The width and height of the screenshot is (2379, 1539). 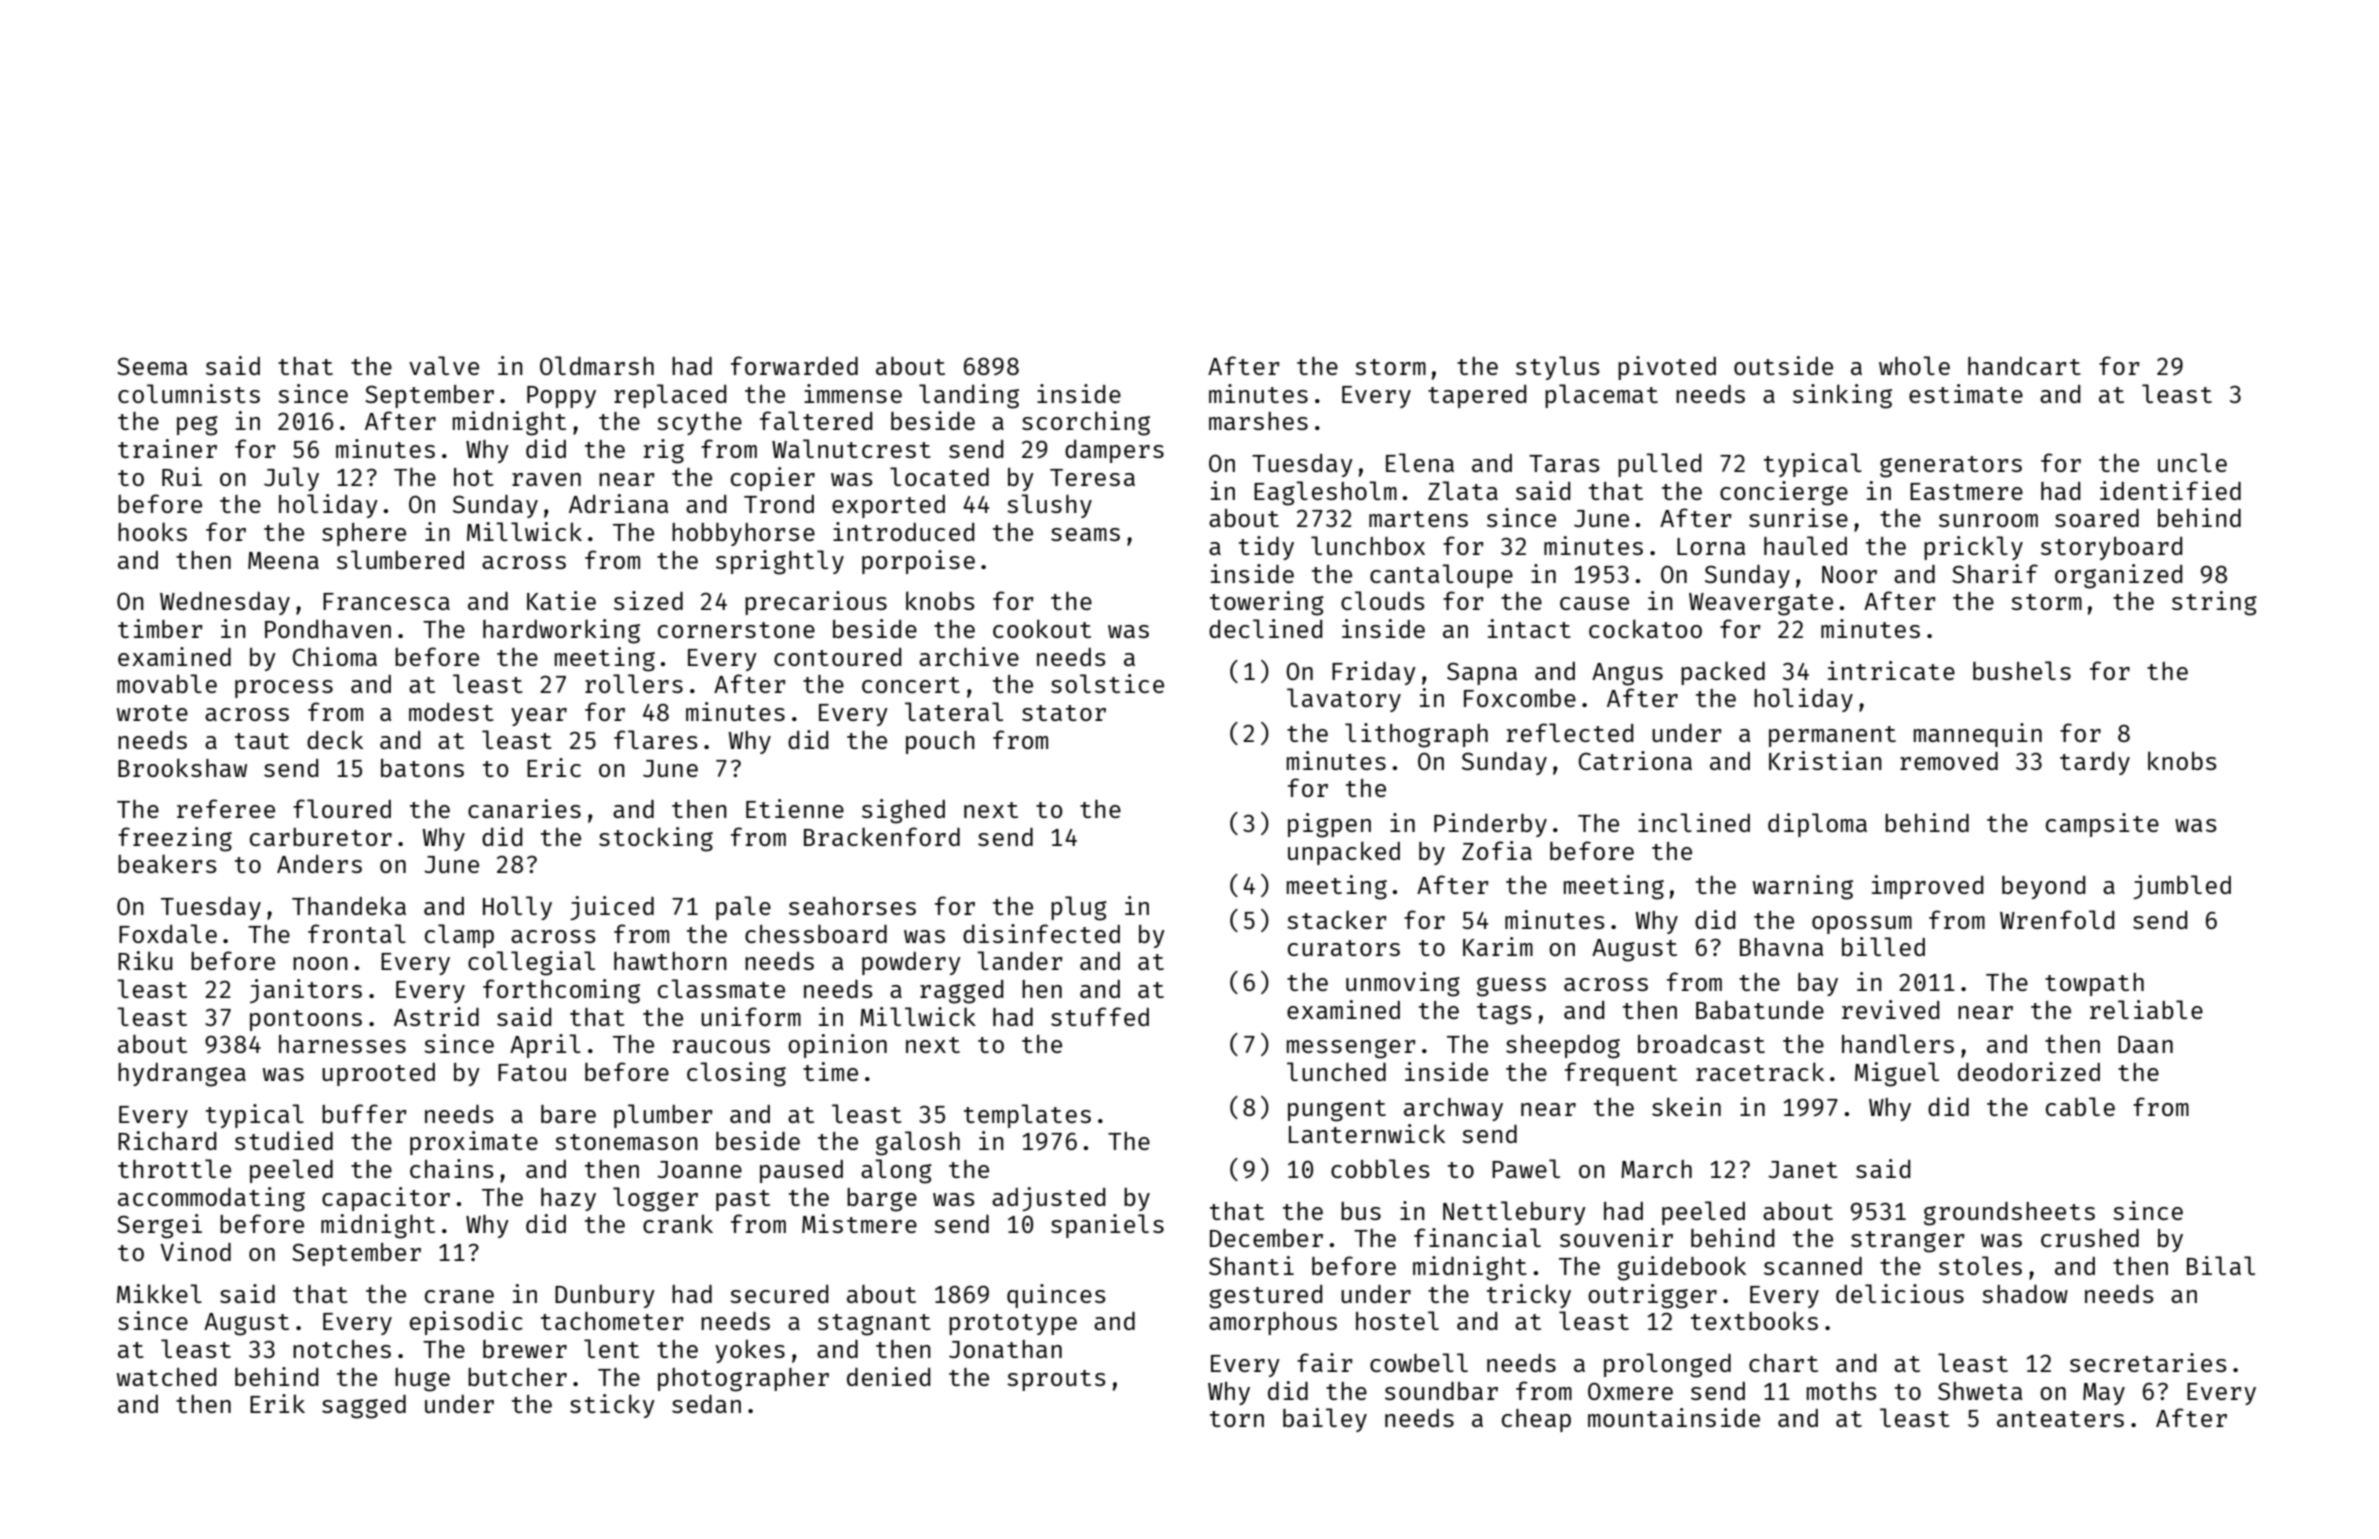 I want to click on Erik, so click(x=277, y=1403).
